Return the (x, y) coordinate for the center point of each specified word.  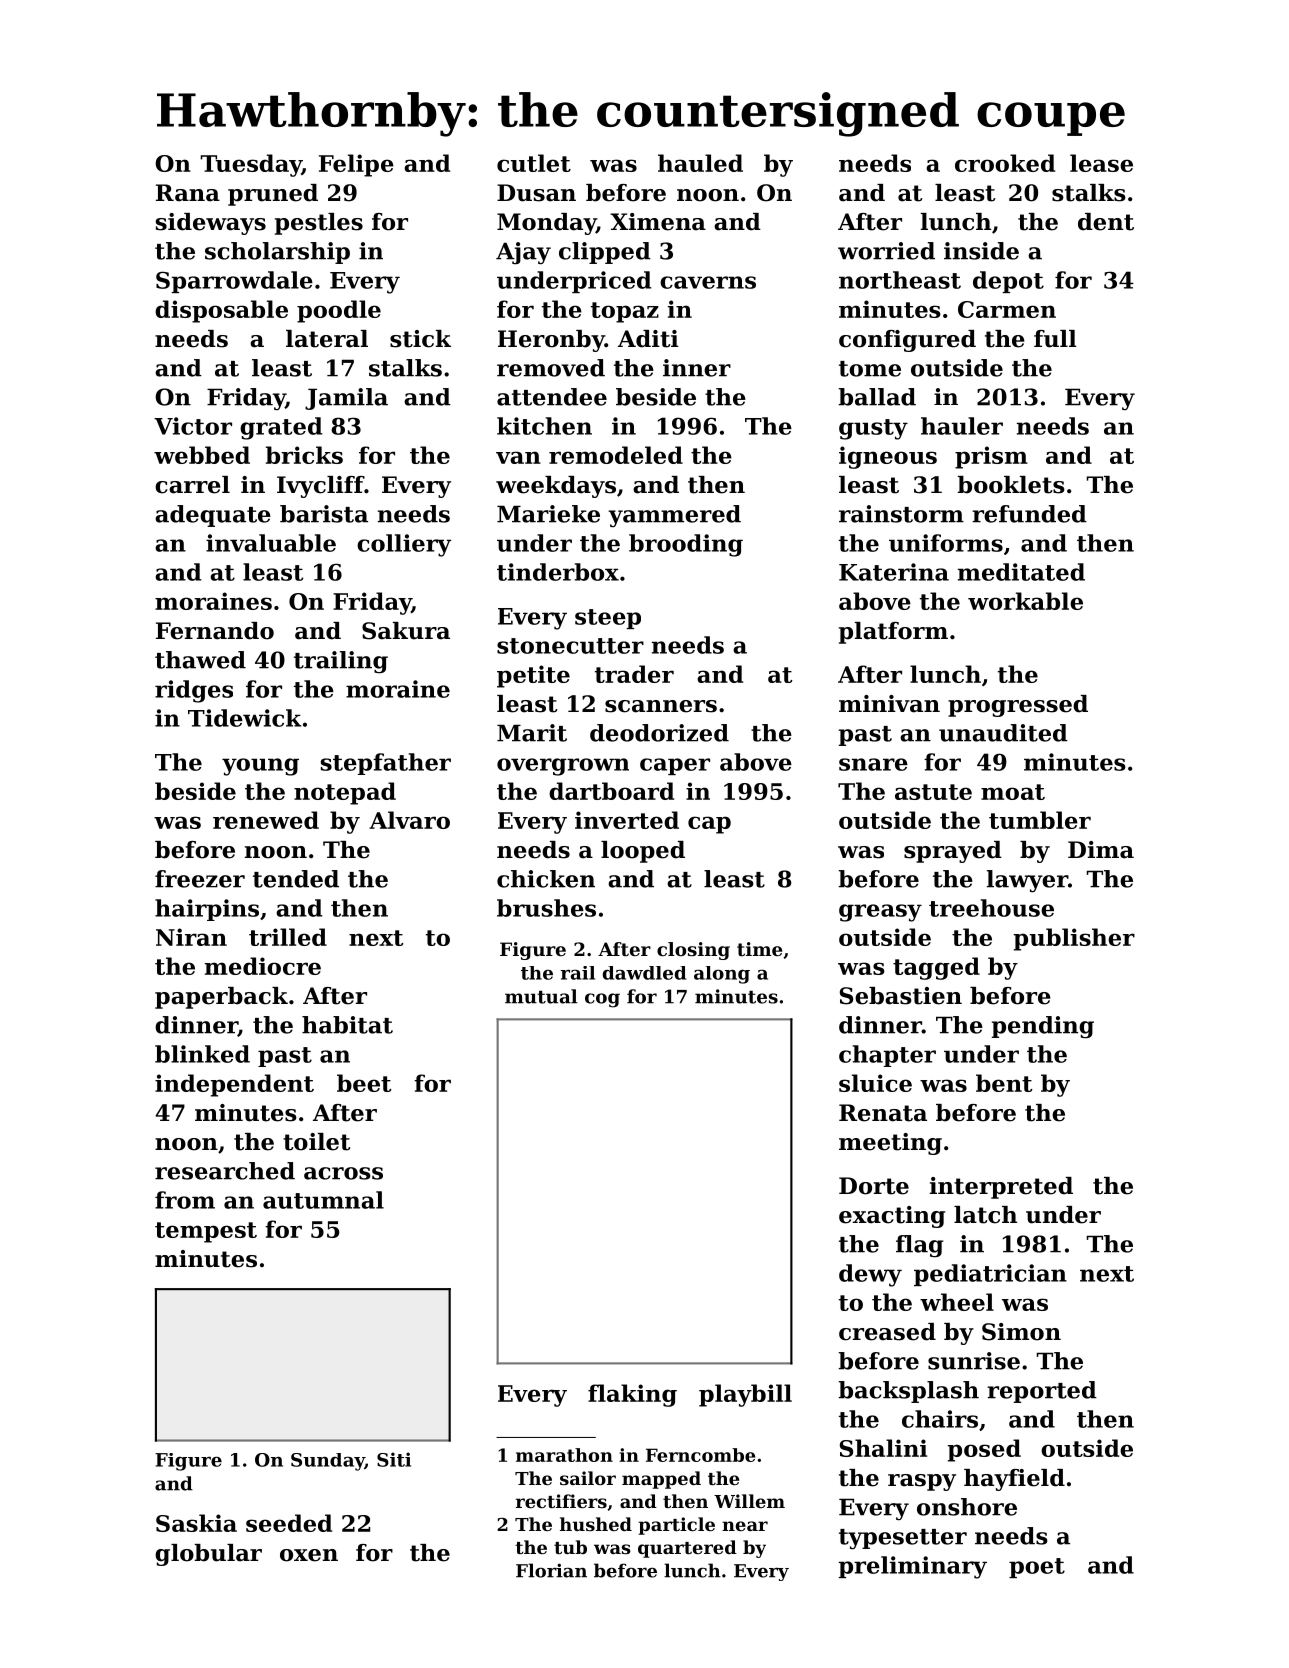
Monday (546, 224)
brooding (686, 545)
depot (1008, 282)
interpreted (1001, 1188)
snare (873, 764)
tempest (206, 1232)
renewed (266, 820)
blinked (202, 1054)
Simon (1021, 1332)
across (343, 1173)
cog (602, 1000)
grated (281, 428)
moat (1013, 792)
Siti (394, 1459)
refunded (1029, 514)
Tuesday (251, 165)
